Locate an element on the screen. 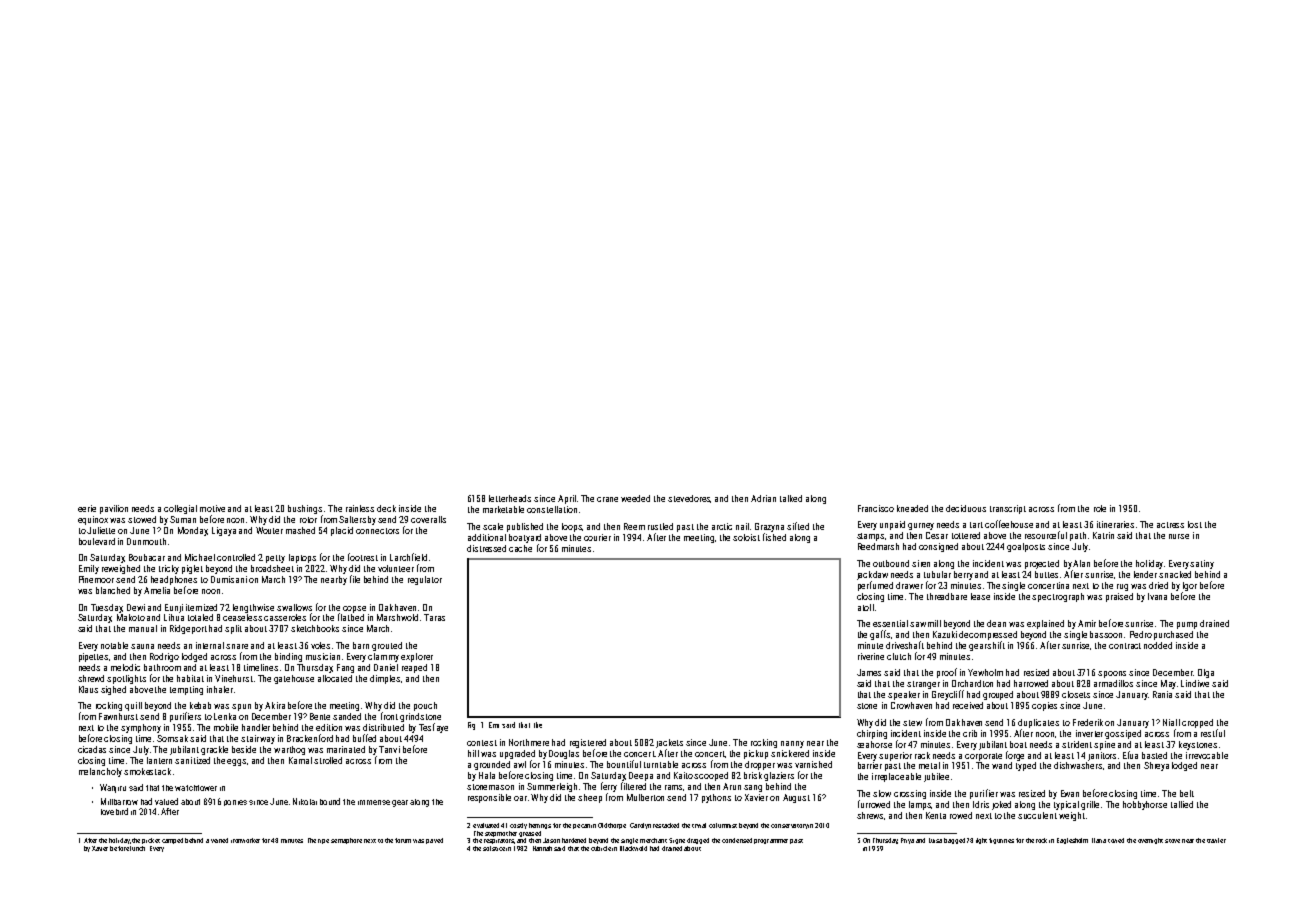 The image size is (1308, 924). stevedores is located at coordinates (689, 499).
